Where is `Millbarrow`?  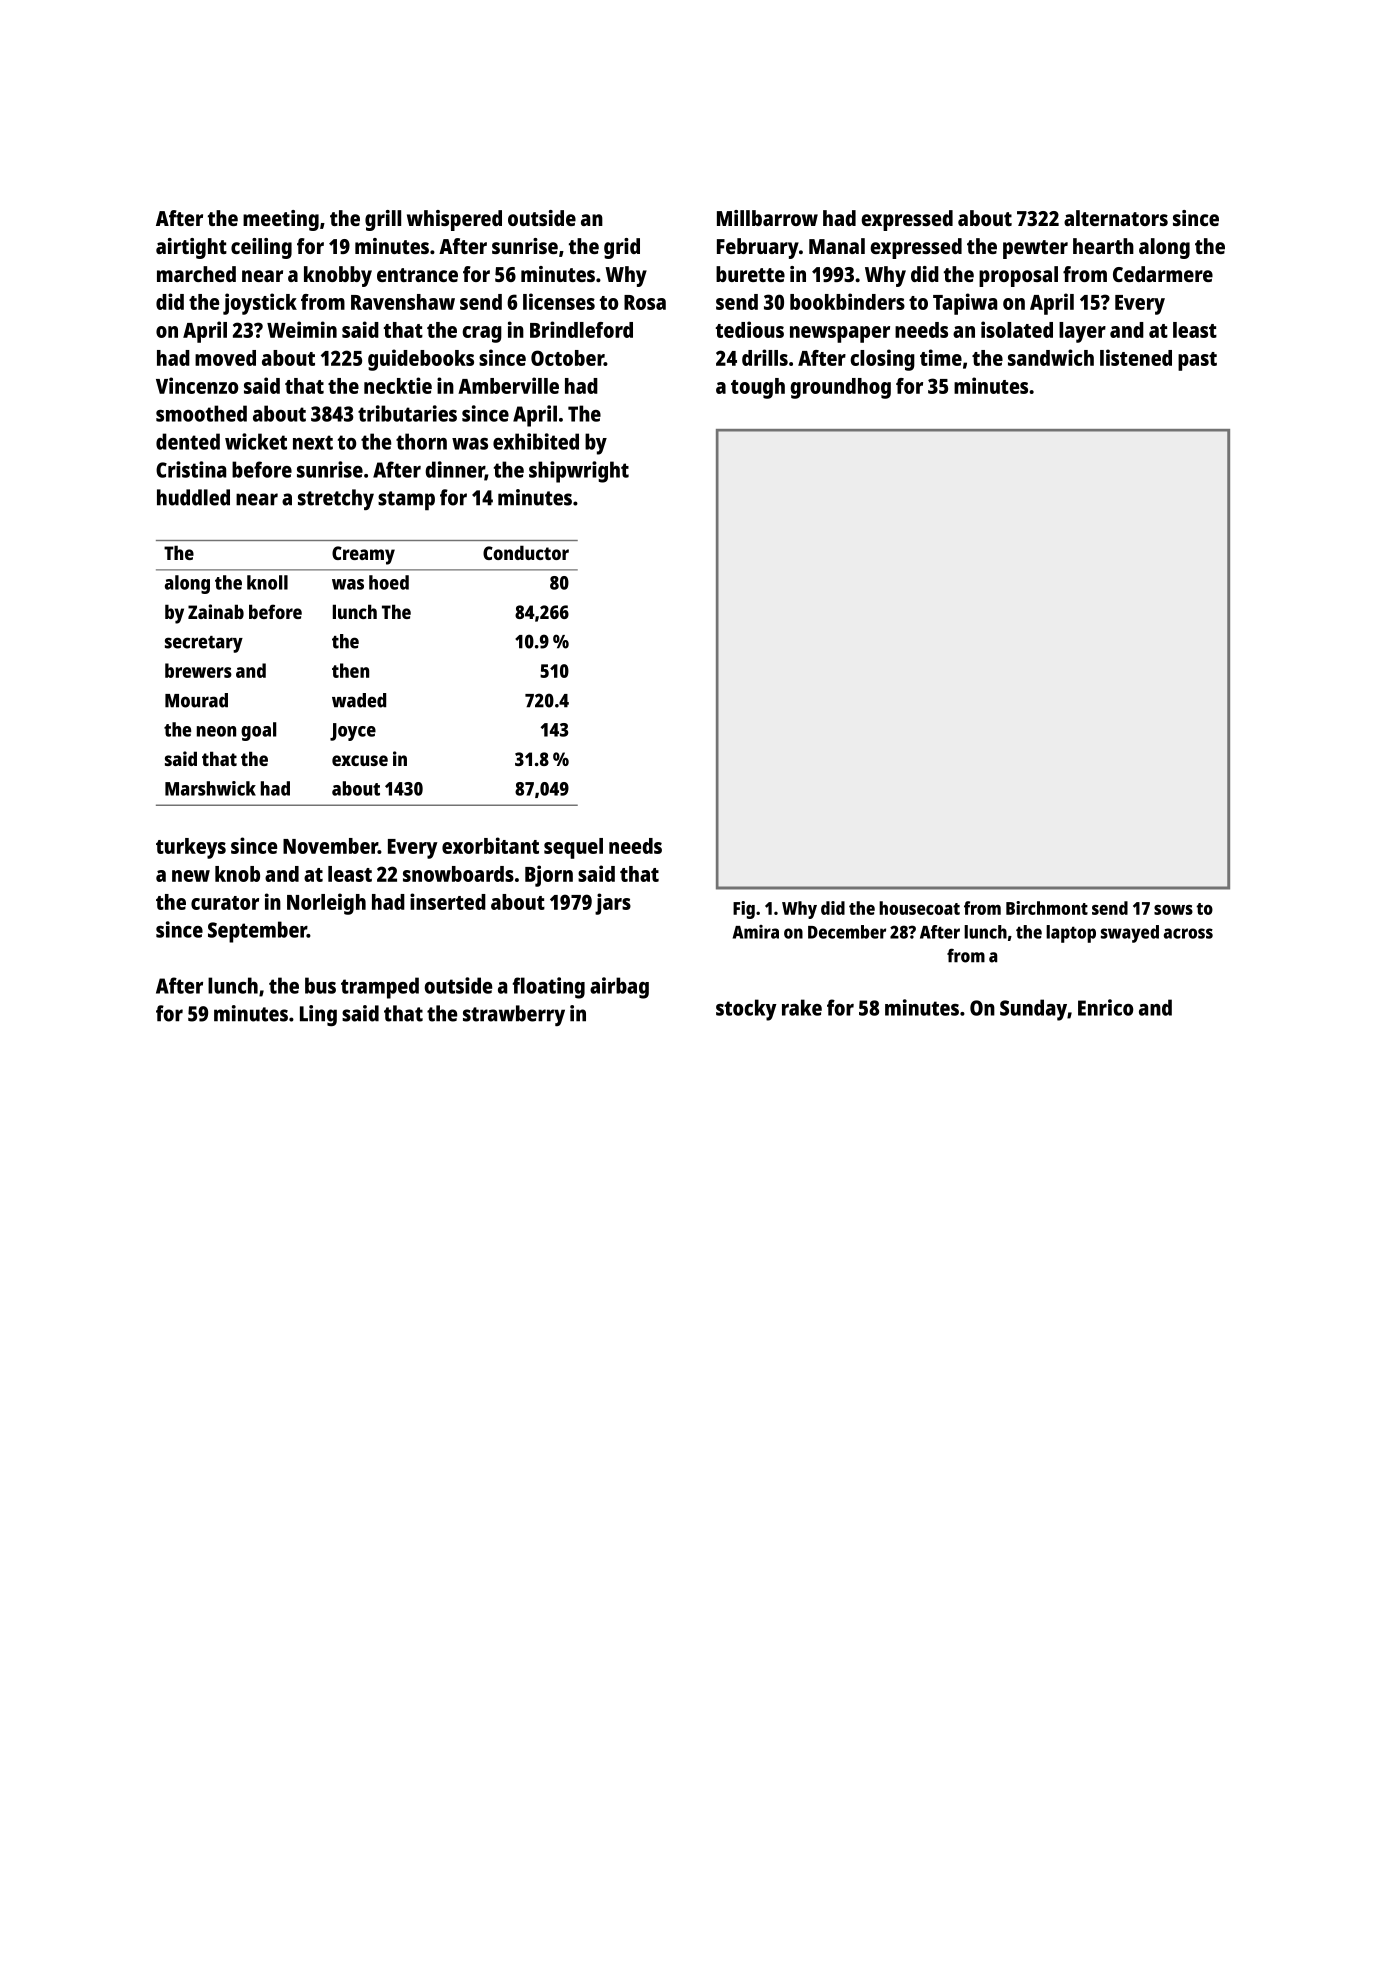
Millbarrow is located at coordinates (767, 218).
